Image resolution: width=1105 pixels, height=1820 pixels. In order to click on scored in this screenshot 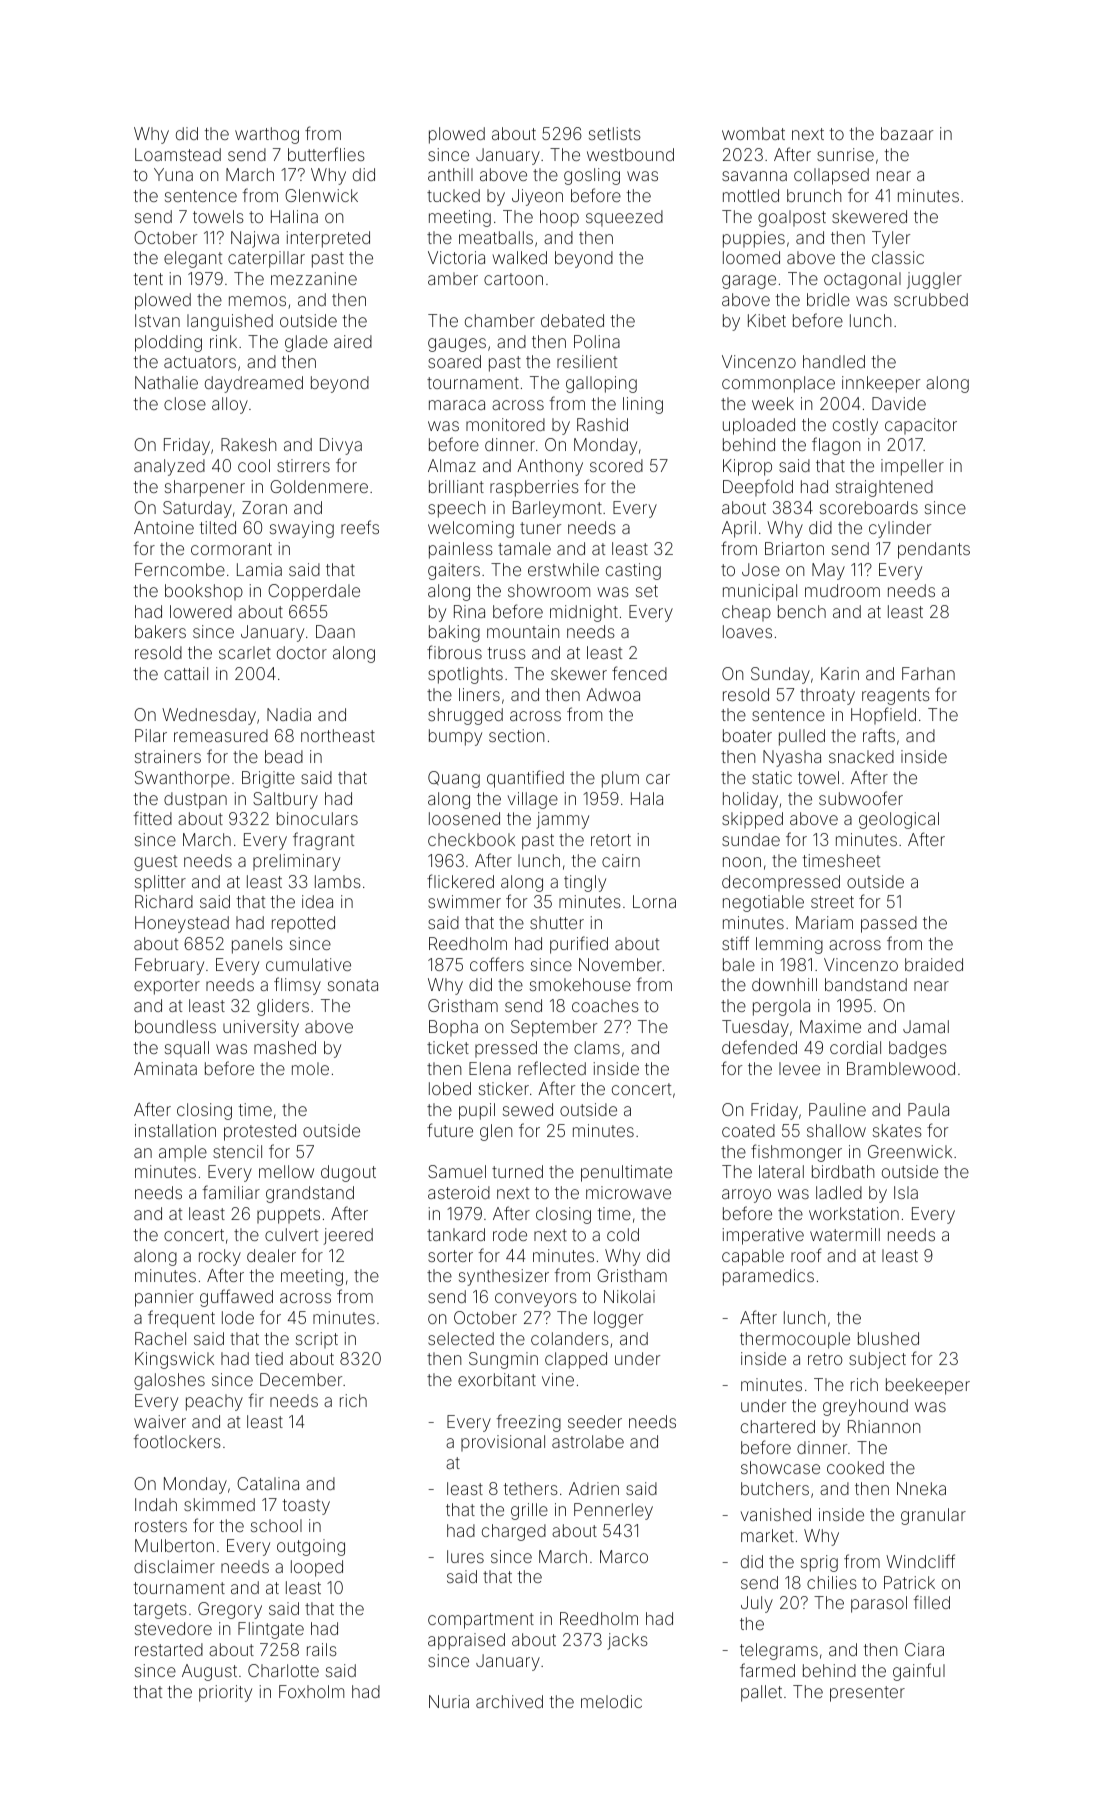, I will do `click(616, 465)`.
